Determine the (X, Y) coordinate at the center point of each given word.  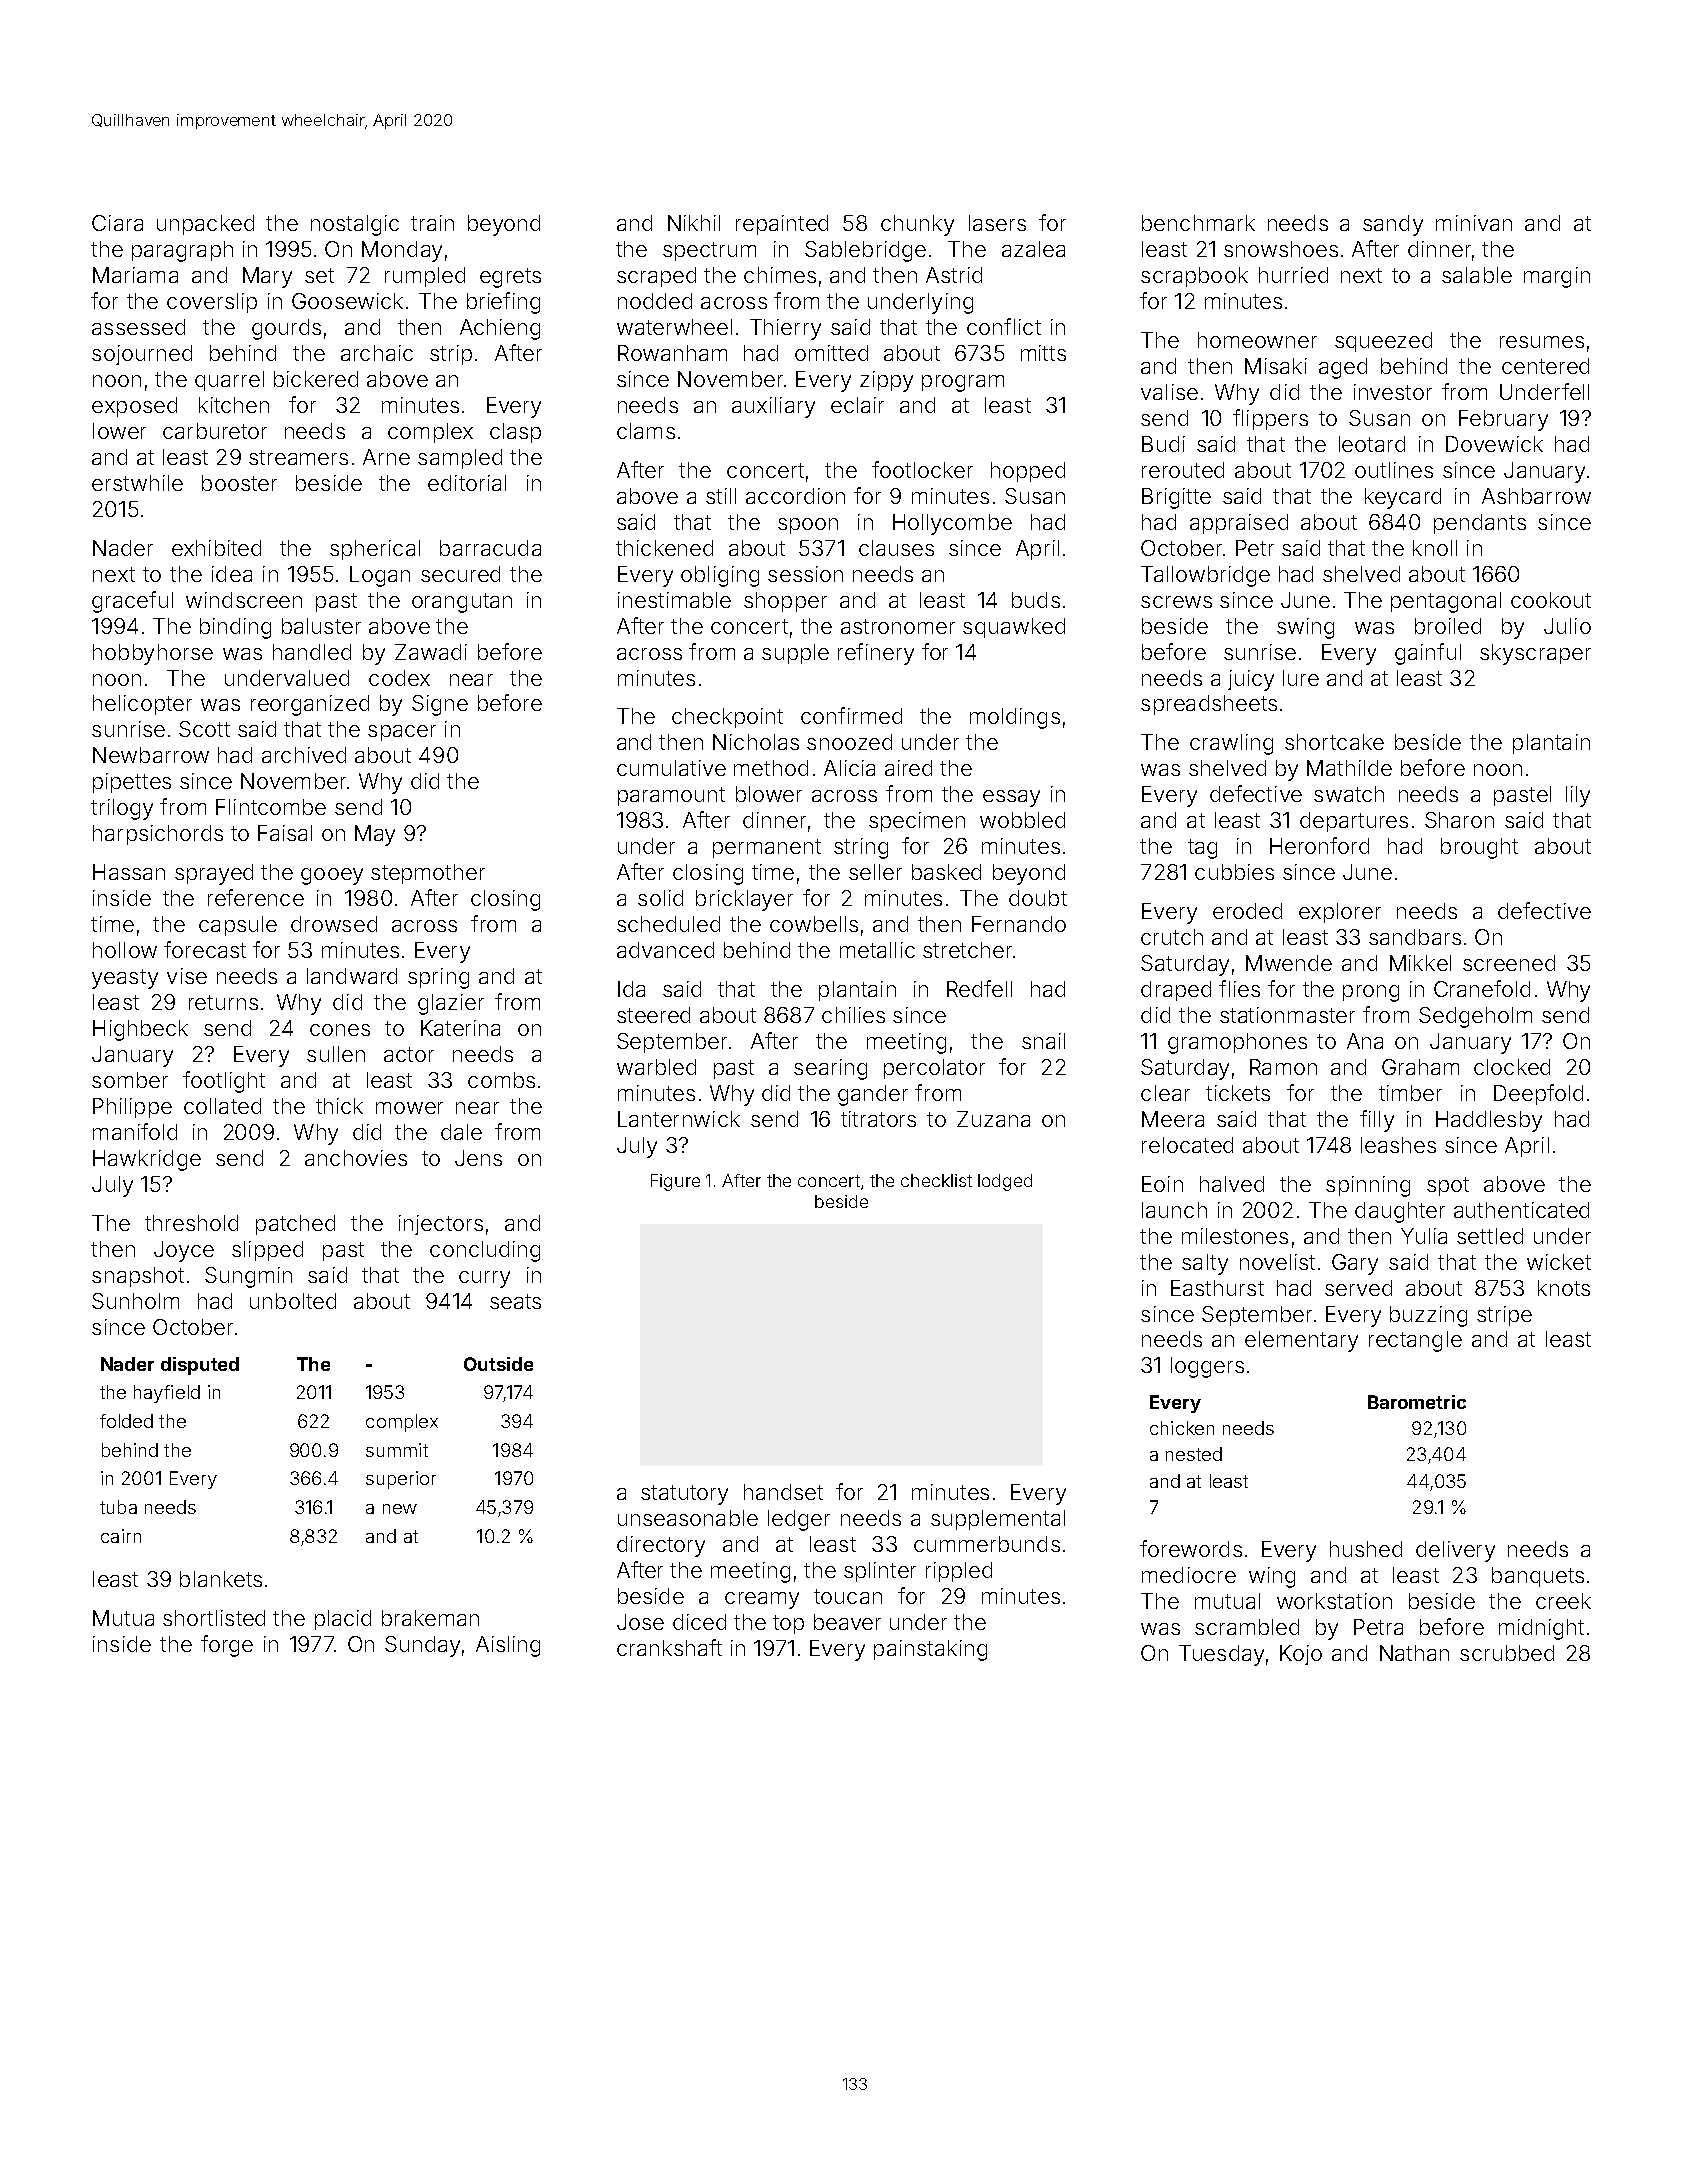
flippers (1270, 419)
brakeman (430, 1618)
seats (515, 1301)
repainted (782, 225)
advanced (665, 950)
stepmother (428, 874)
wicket (1559, 1262)
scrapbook (1194, 277)
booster (239, 483)
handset (783, 1492)
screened (1509, 963)
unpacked (205, 225)
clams (646, 431)
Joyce (184, 1251)
